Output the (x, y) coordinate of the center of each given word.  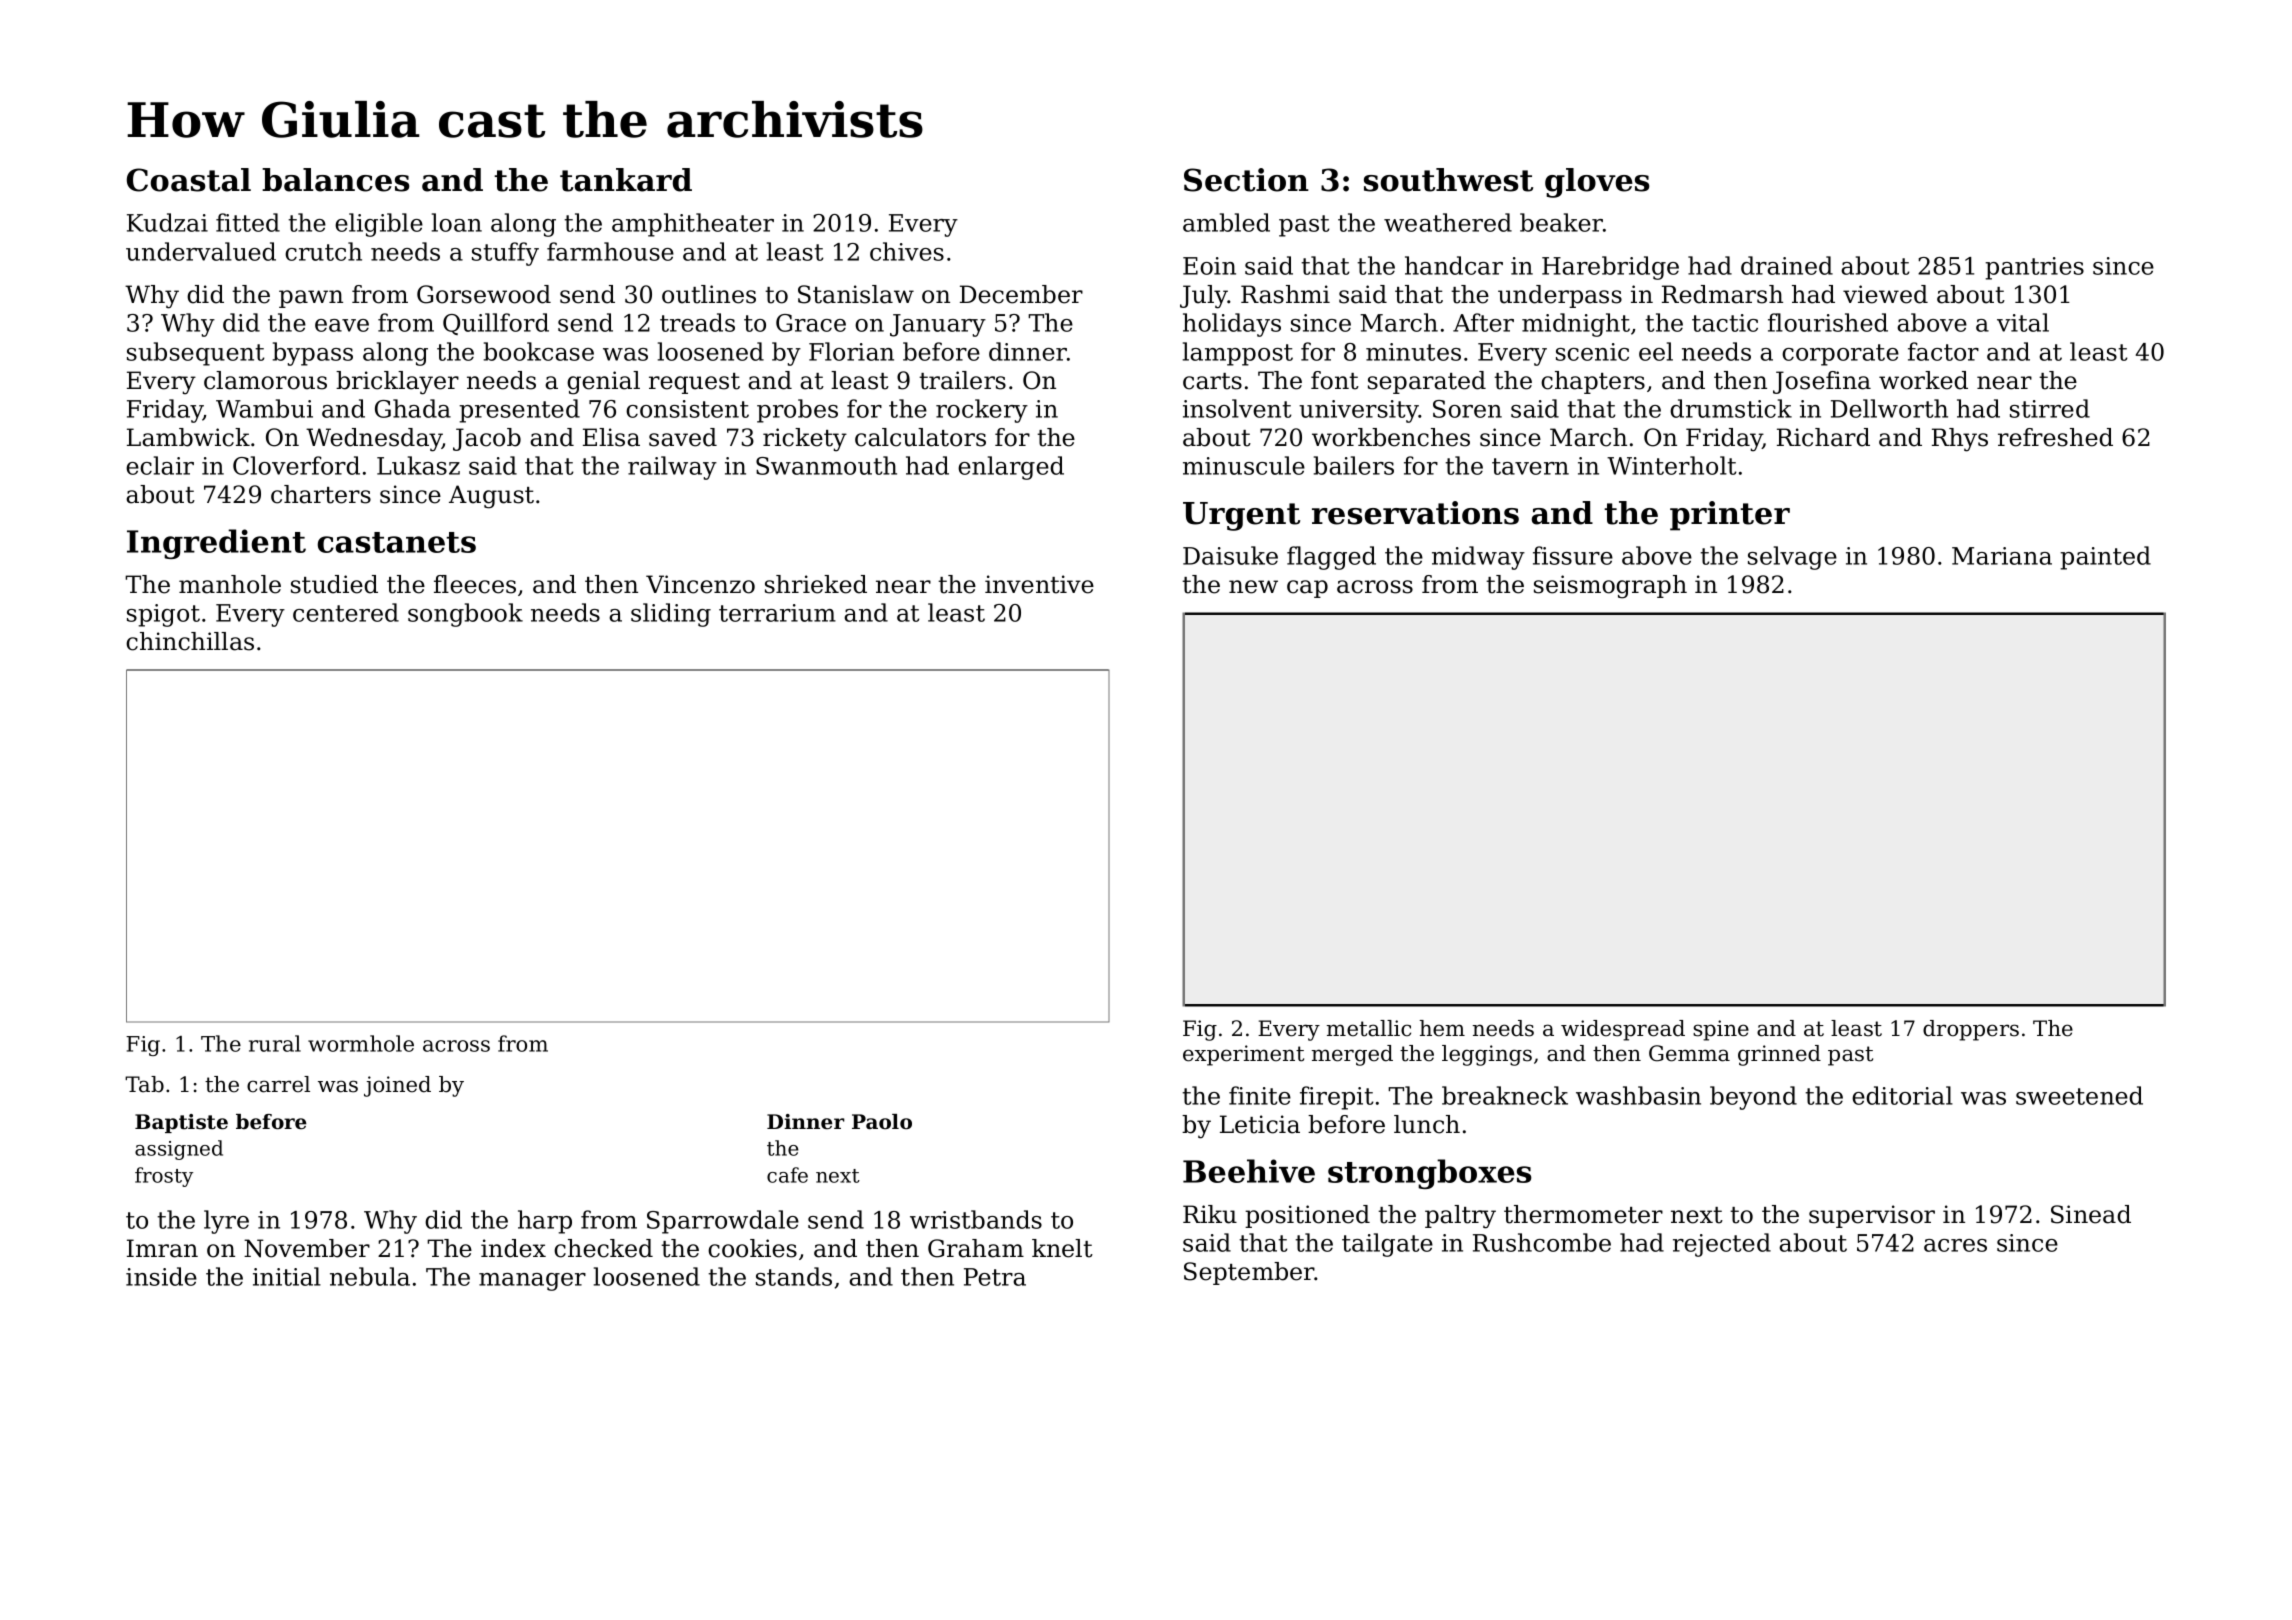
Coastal (189, 180)
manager (532, 1282)
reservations (1415, 513)
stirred (2050, 408)
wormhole (361, 1043)
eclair (160, 465)
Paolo (882, 1122)
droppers (1971, 1030)
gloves (1597, 183)
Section (1246, 180)
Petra (995, 1277)
